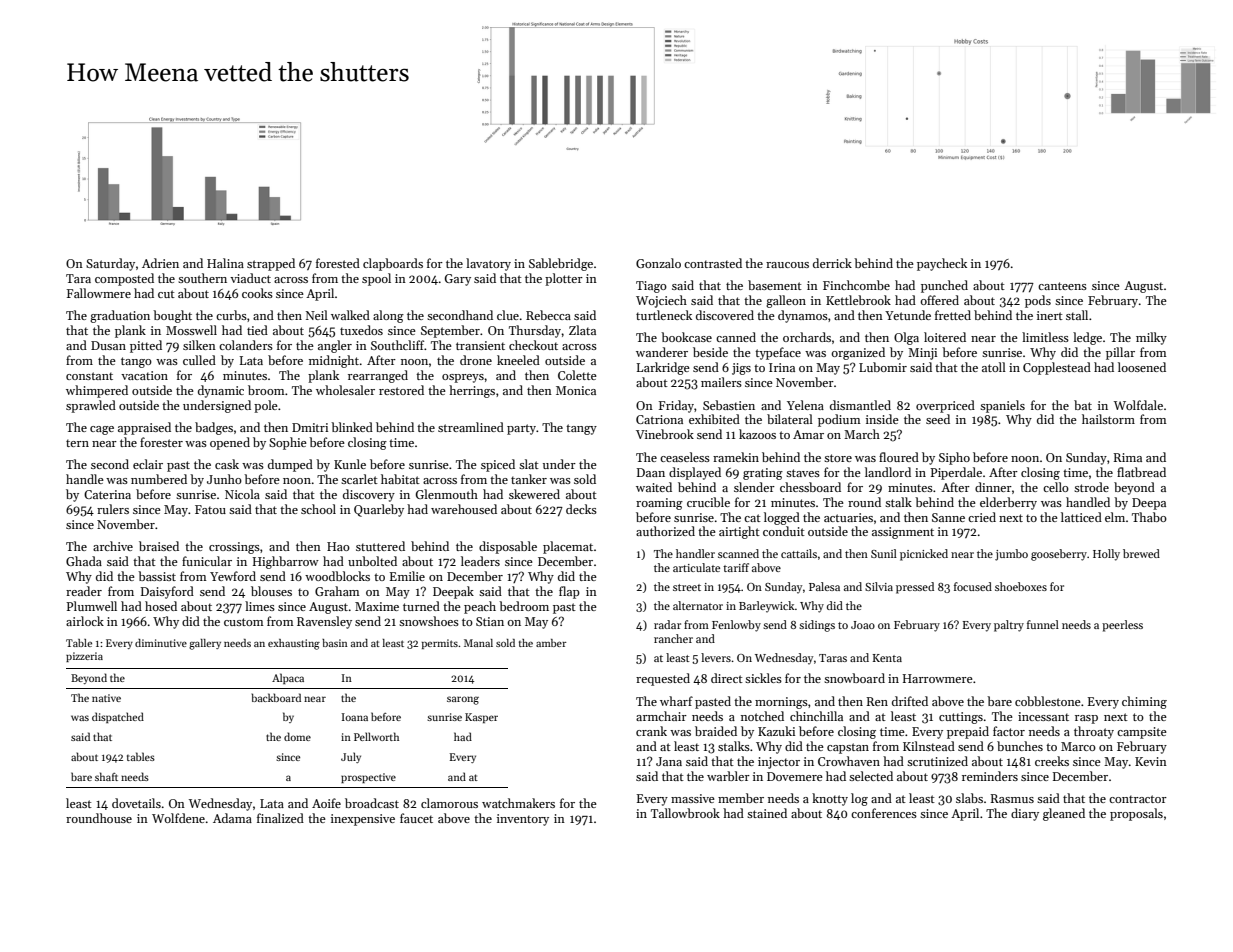 The image size is (1233, 952). What do you see at coordinates (350, 315) in the page?
I see `walked` at bounding box center [350, 315].
